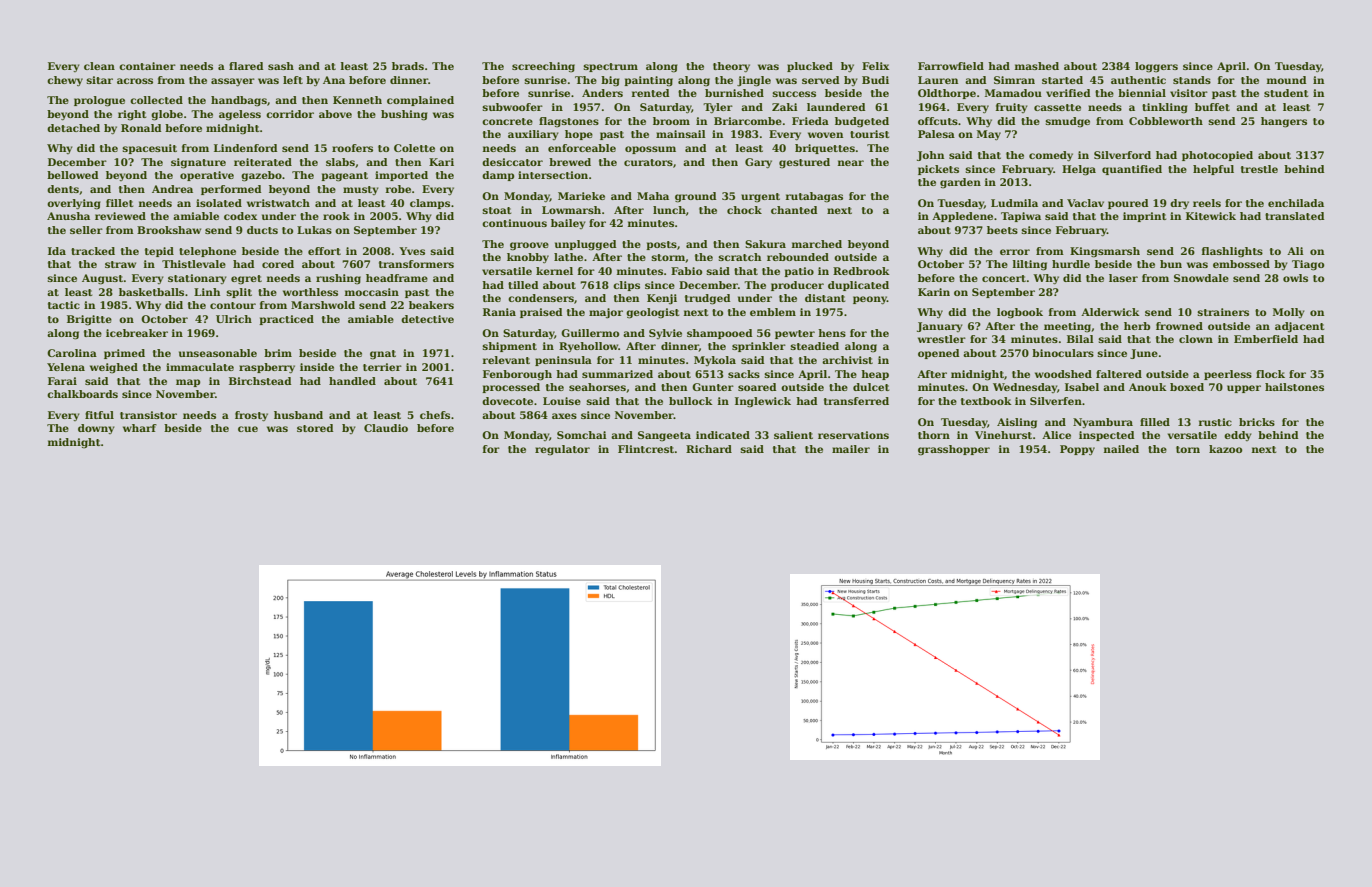 The height and width of the document is (887, 1372). Describe the element at coordinates (825, 135) in the document. I see `woven` at that location.
